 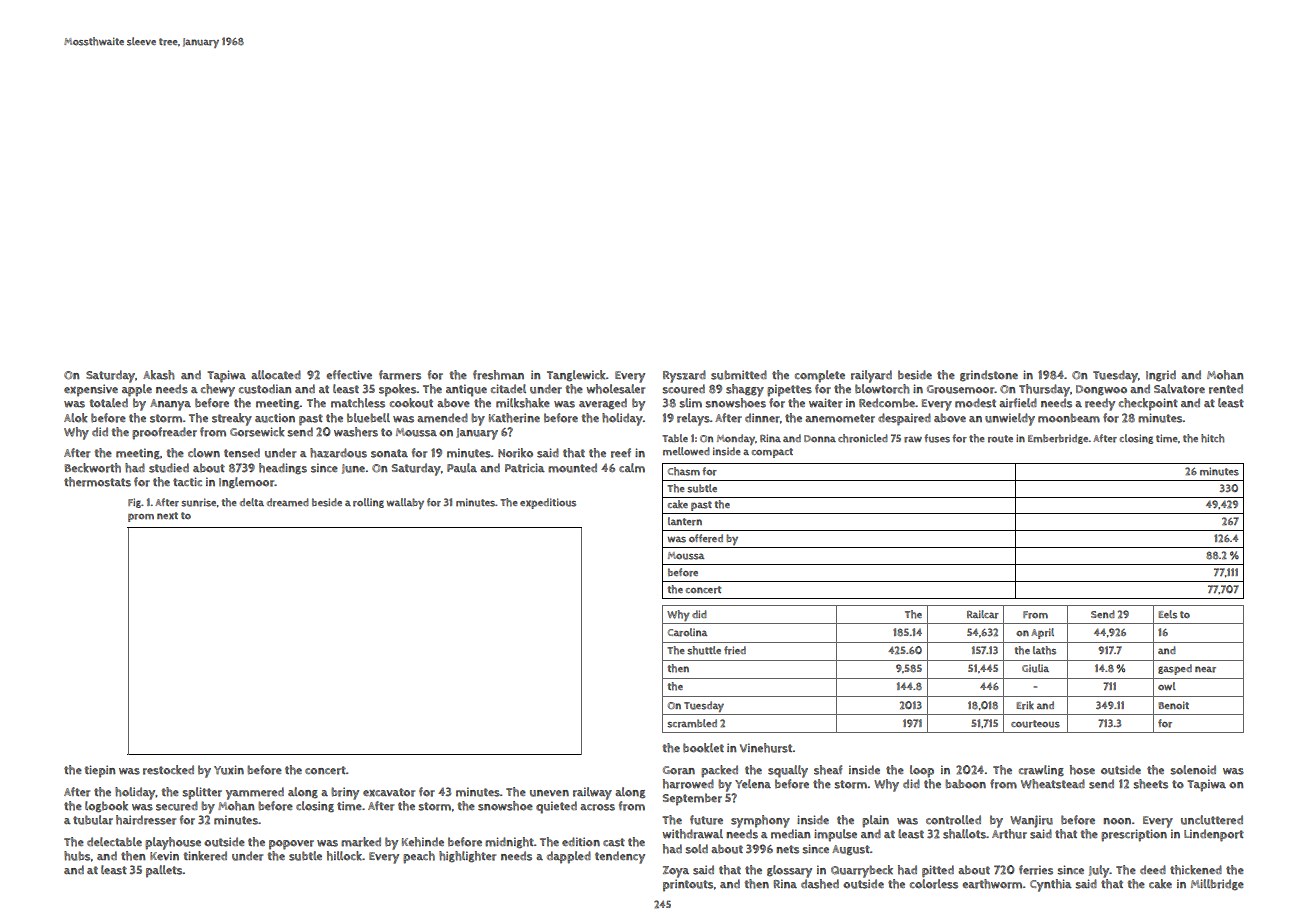 What do you see at coordinates (1167, 614) in the screenshot?
I see `Eels` at bounding box center [1167, 614].
